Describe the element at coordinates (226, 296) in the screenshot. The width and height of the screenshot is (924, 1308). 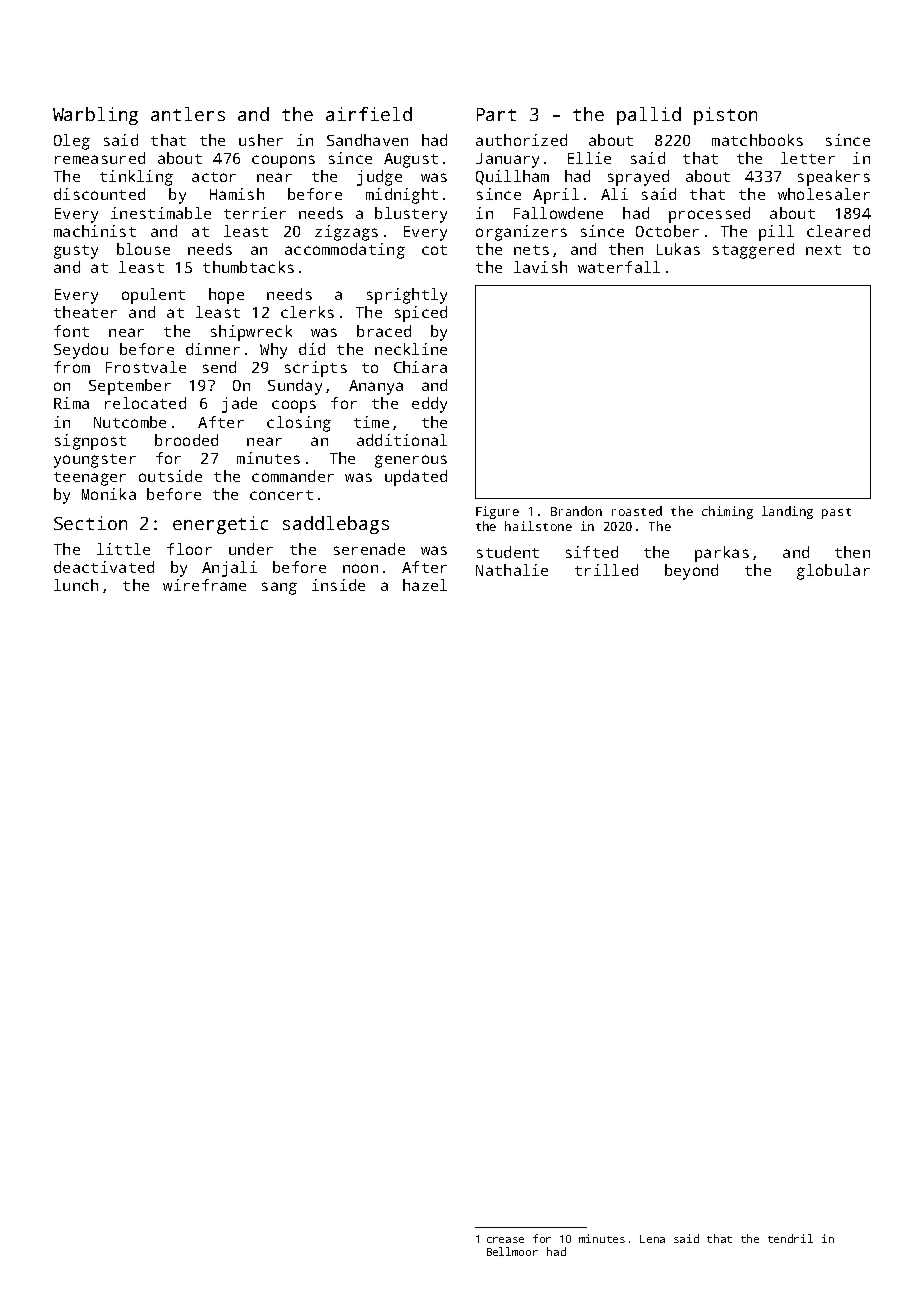
I see `hope` at that location.
